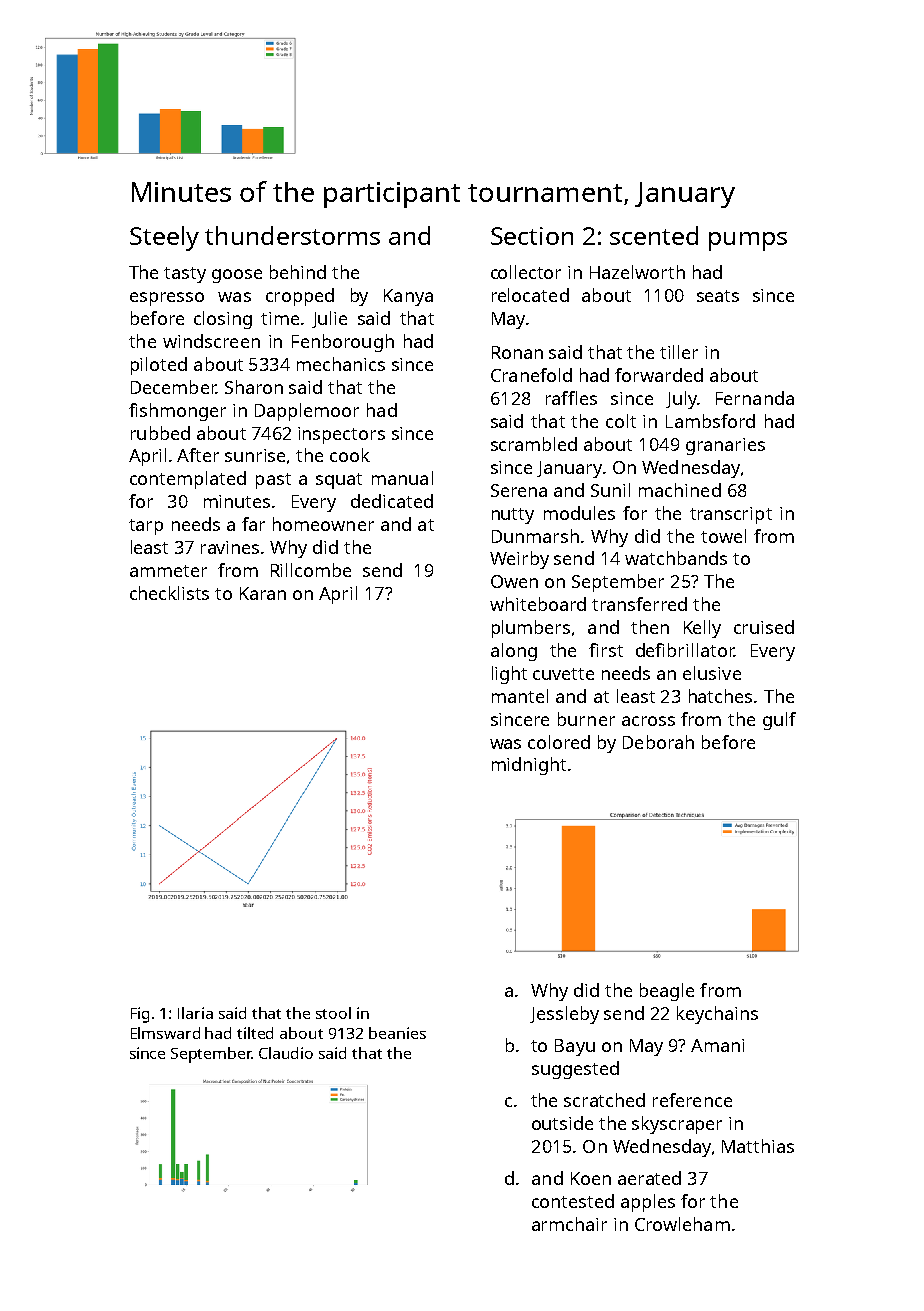 The height and width of the page is (1311, 924). Describe the element at coordinates (718, 296) in the page. I see `seats` at that location.
